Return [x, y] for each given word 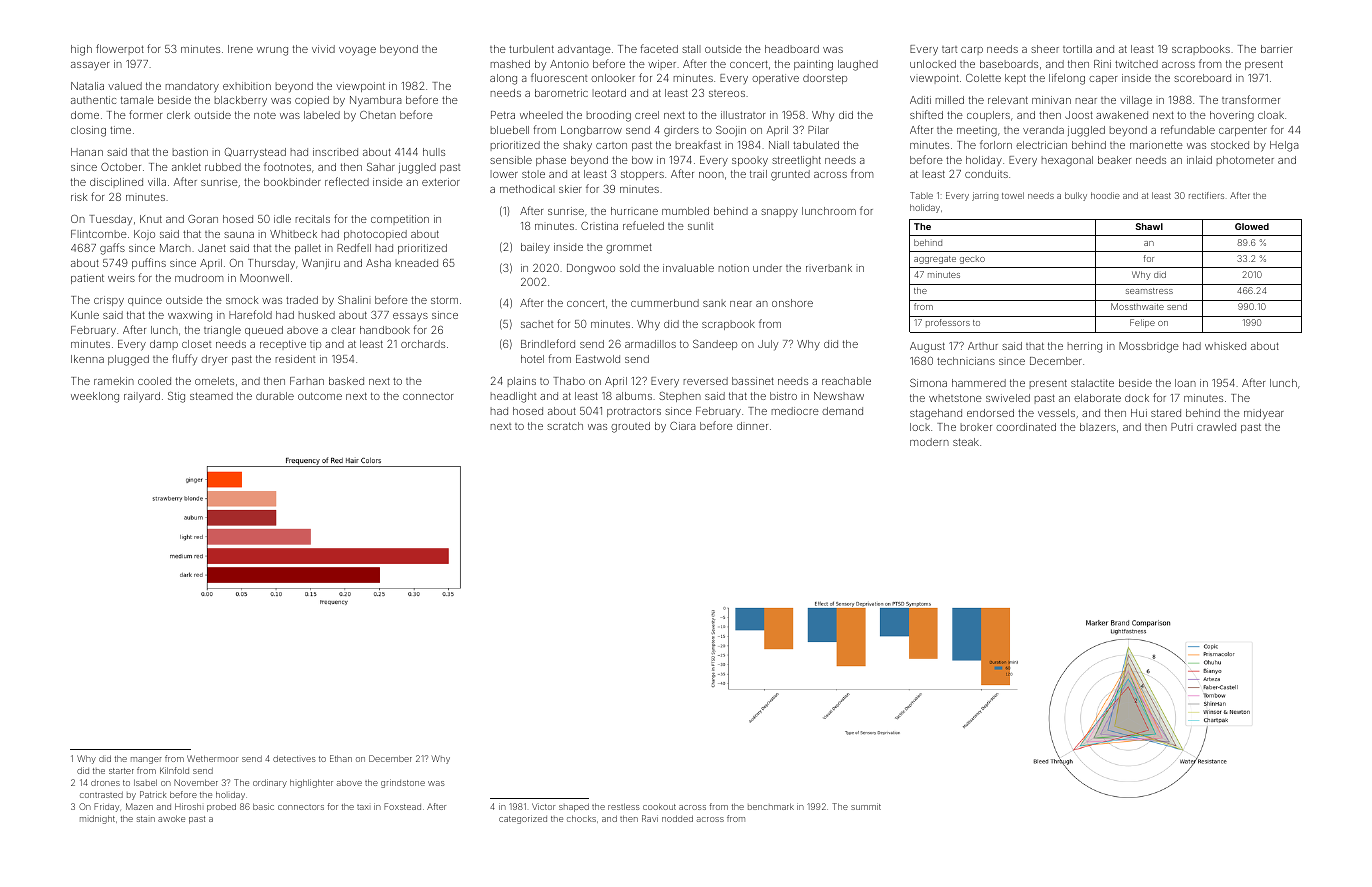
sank [714, 303]
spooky [750, 161]
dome [85, 115]
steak [966, 442]
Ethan [341, 758]
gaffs [112, 249]
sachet [537, 324]
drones [105, 783]
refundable [1188, 129]
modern [929, 442]
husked [317, 315]
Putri [1182, 427]
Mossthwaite [1137, 306]
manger [146, 760]
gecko [972, 260]
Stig [176, 397]
